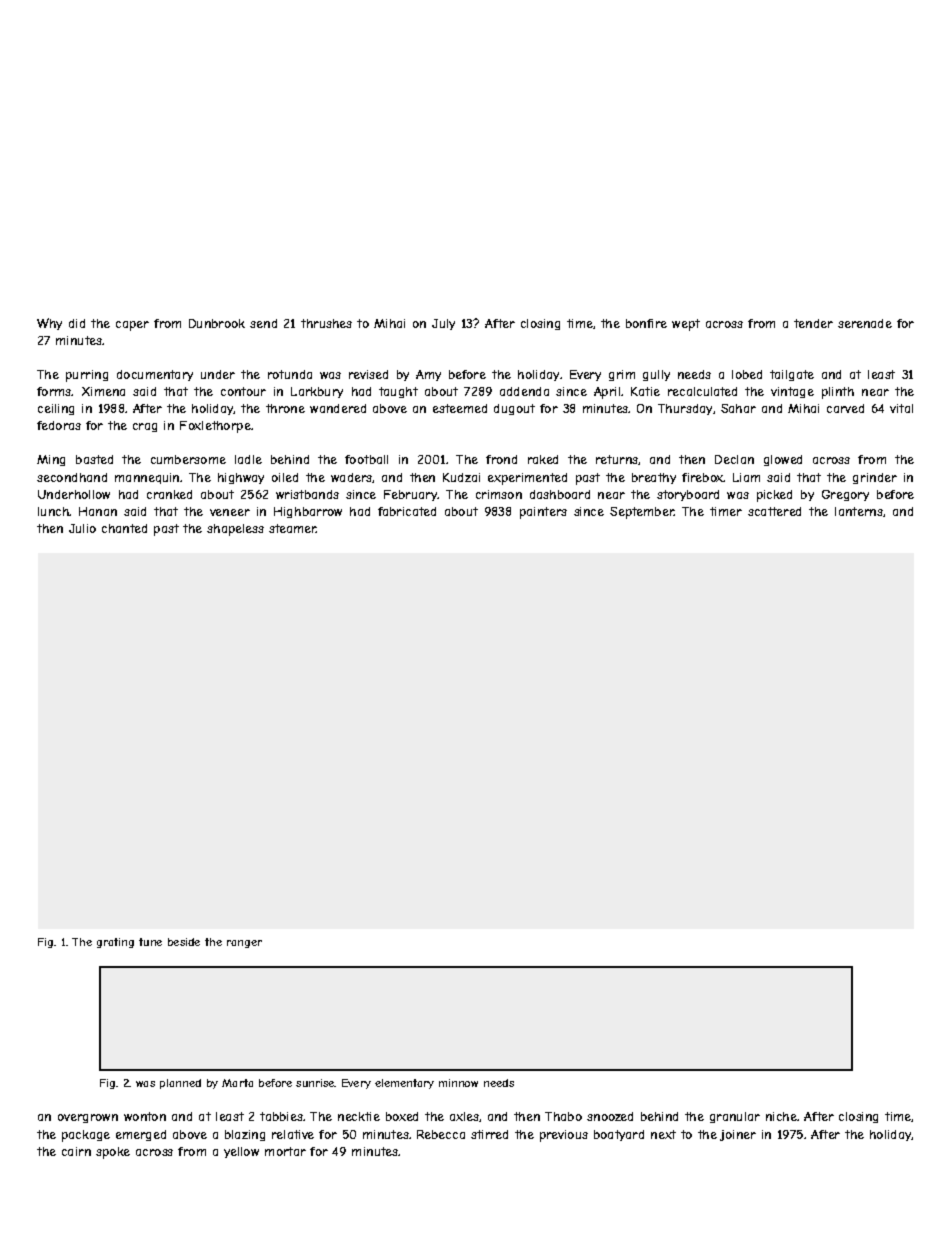 Image resolution: width=952 pixels, height=1233 pixels. What do you see at coordinates (184, 942) in the screenshot?
I see `beside` at bounding box center [184, 942].
